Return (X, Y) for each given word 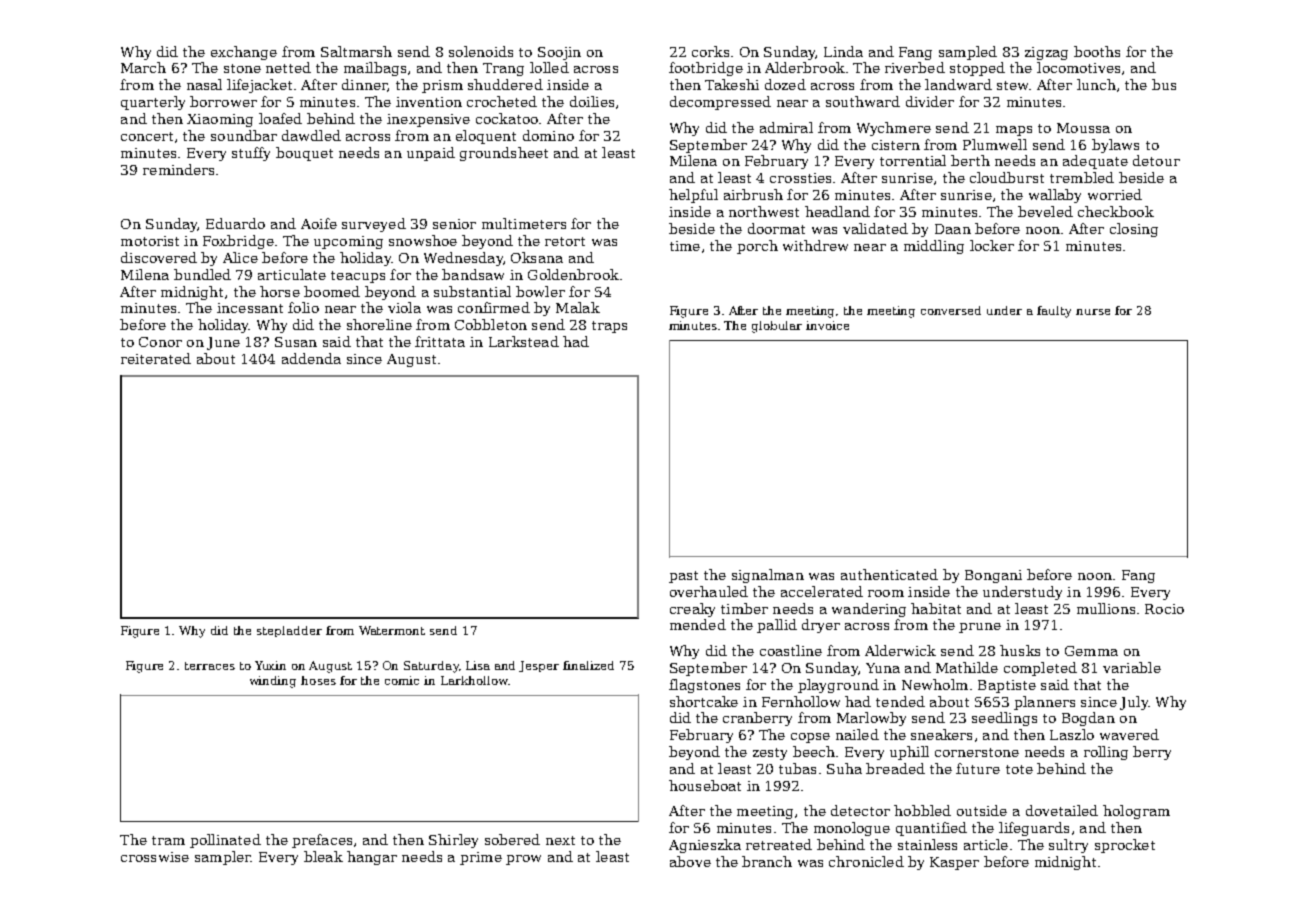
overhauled (709, 591)
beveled (1045, 211)
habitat (936, 608)
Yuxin (270, 665)
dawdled (311, 135)
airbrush (753, 194)
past (683, 577)
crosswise (155, 857)
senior (454, 224)
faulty (1054, 312)
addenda (311, 358)
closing (1134, 230)
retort (565, 241)
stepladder (289, 631)
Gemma (1091, 651)
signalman (768, 576)
